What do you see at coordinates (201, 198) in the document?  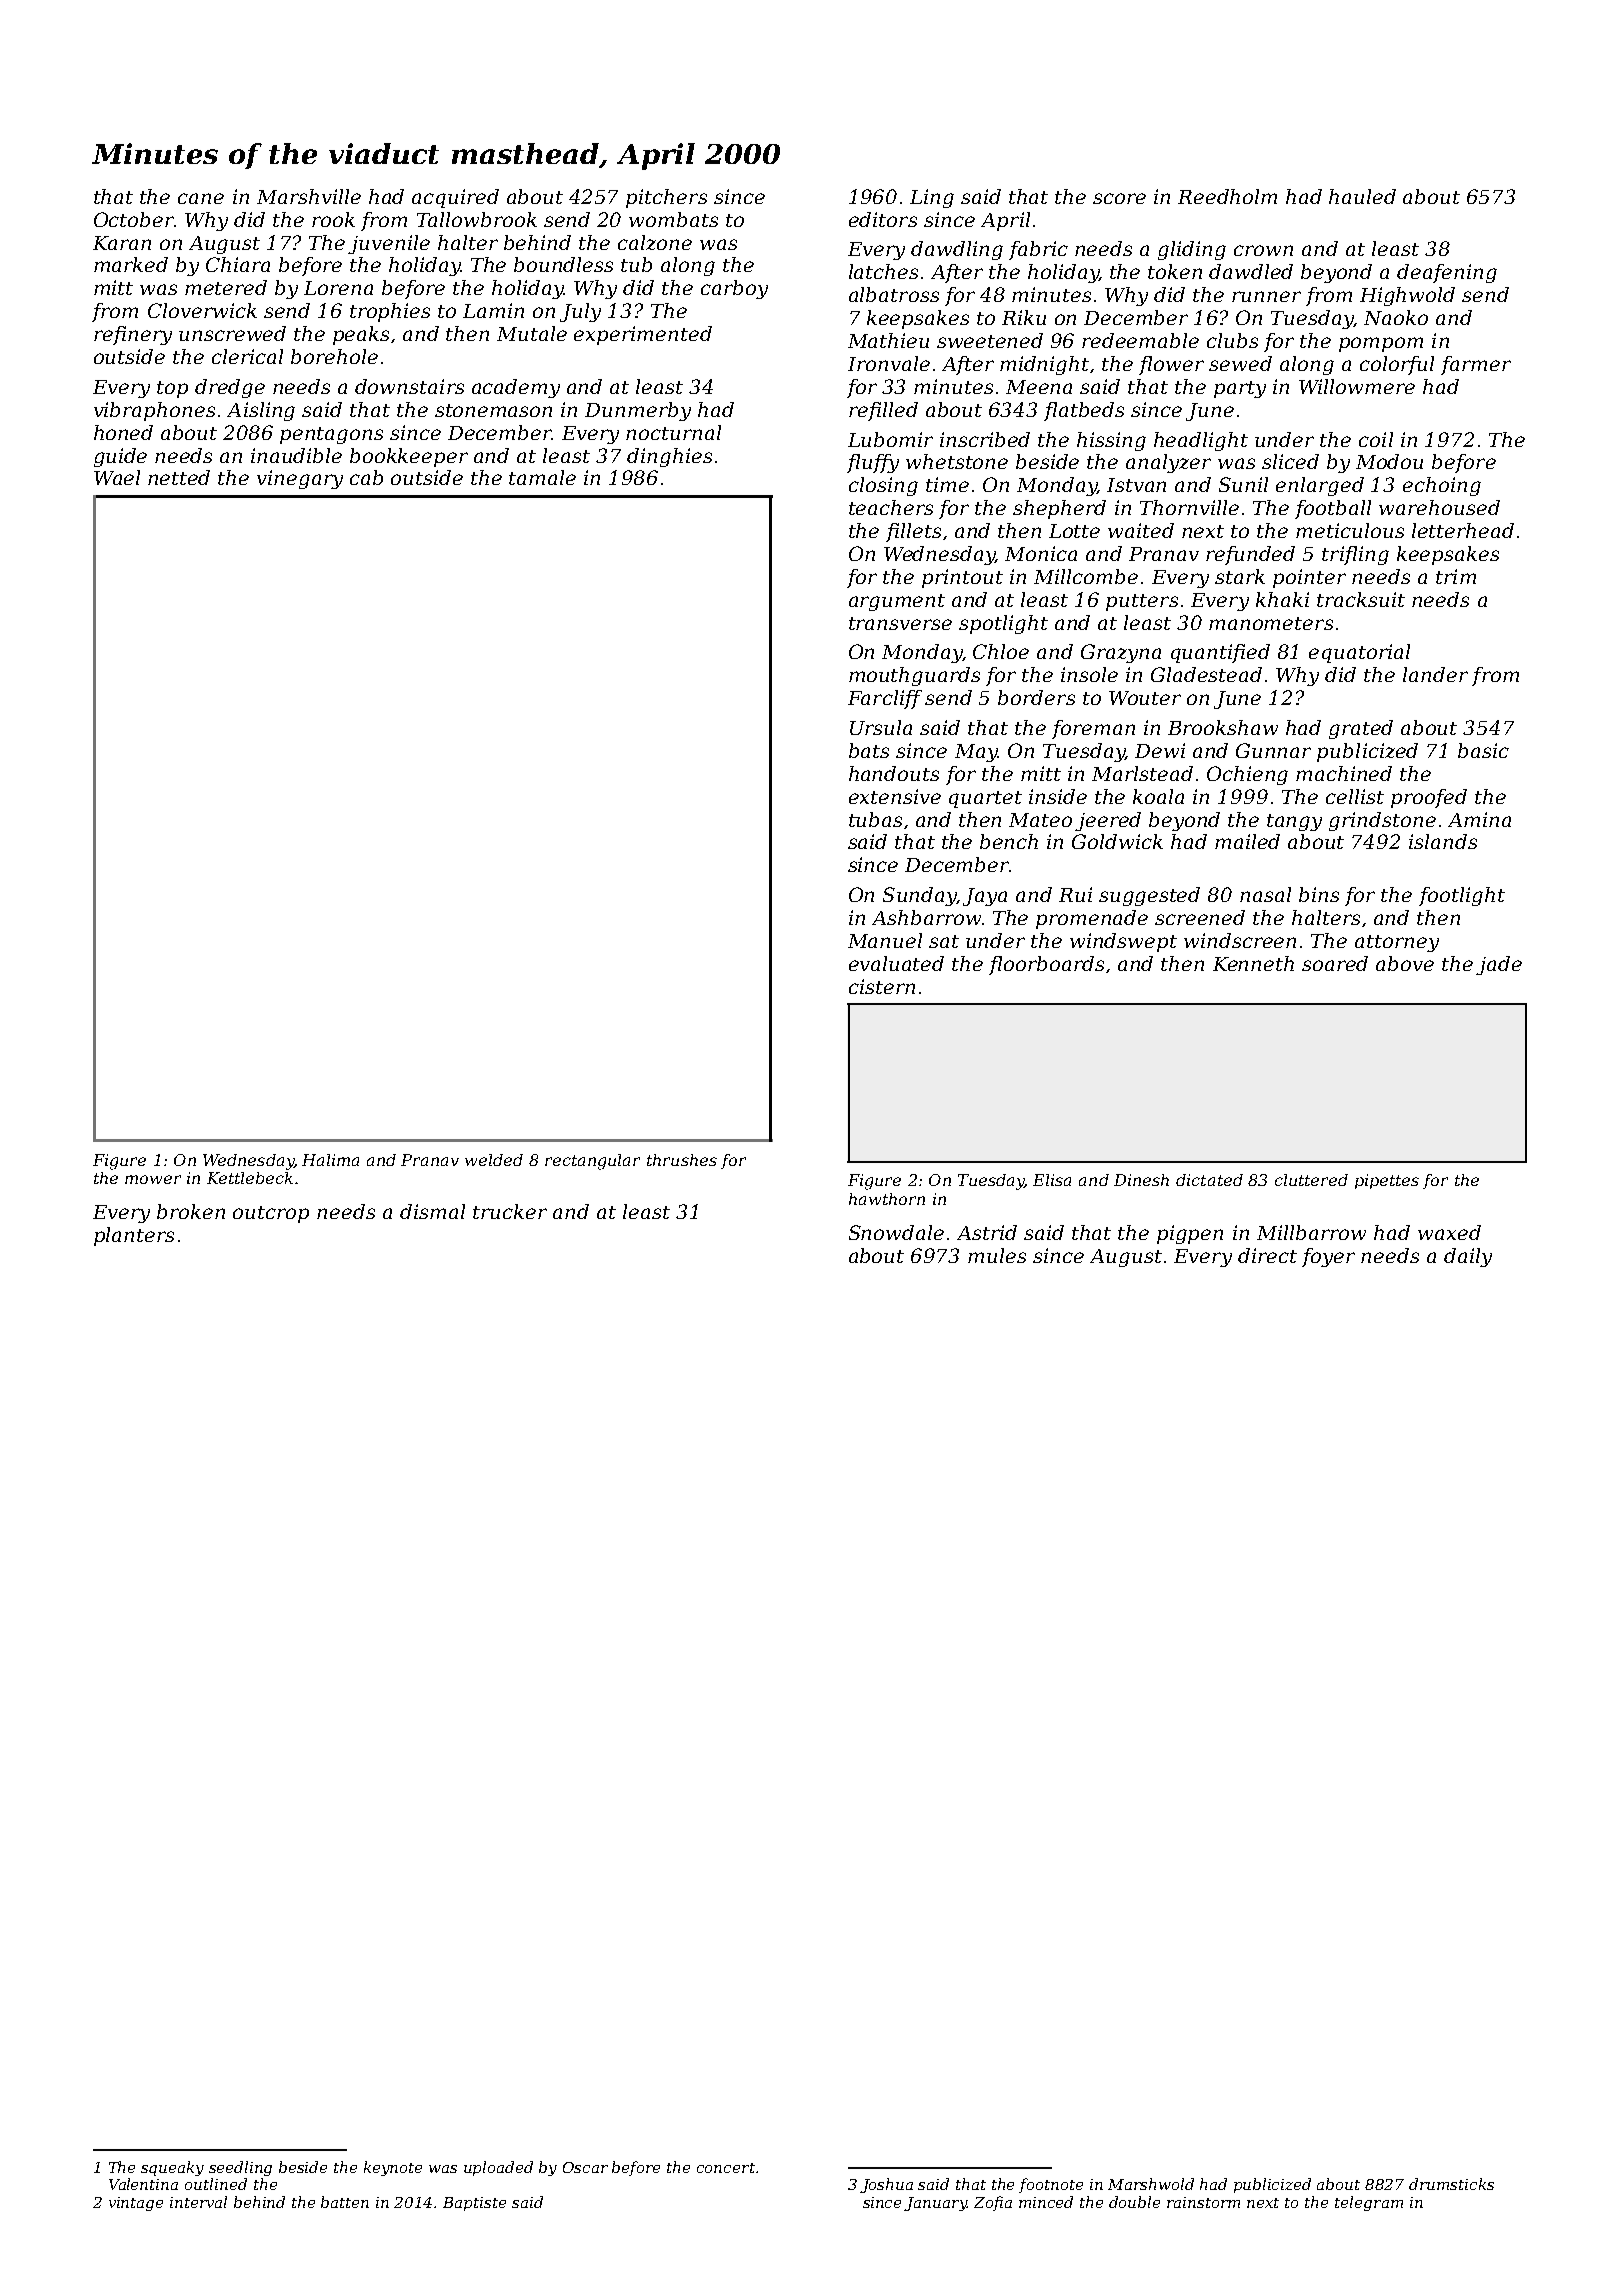 I see `cane` at bounding box center [201, 198].
